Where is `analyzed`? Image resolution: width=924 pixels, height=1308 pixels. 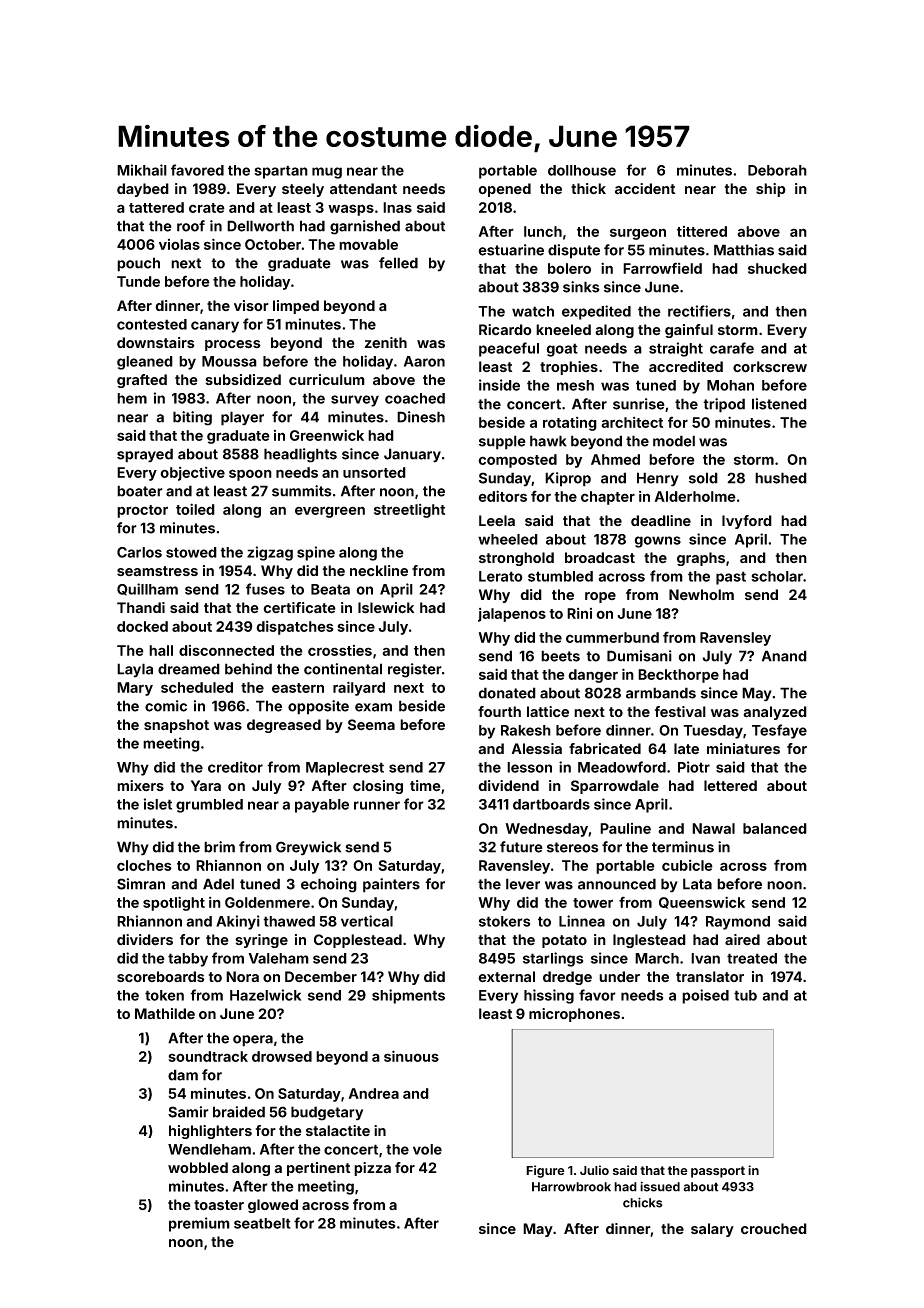 analyzed is located at coordinates (775, 713).
